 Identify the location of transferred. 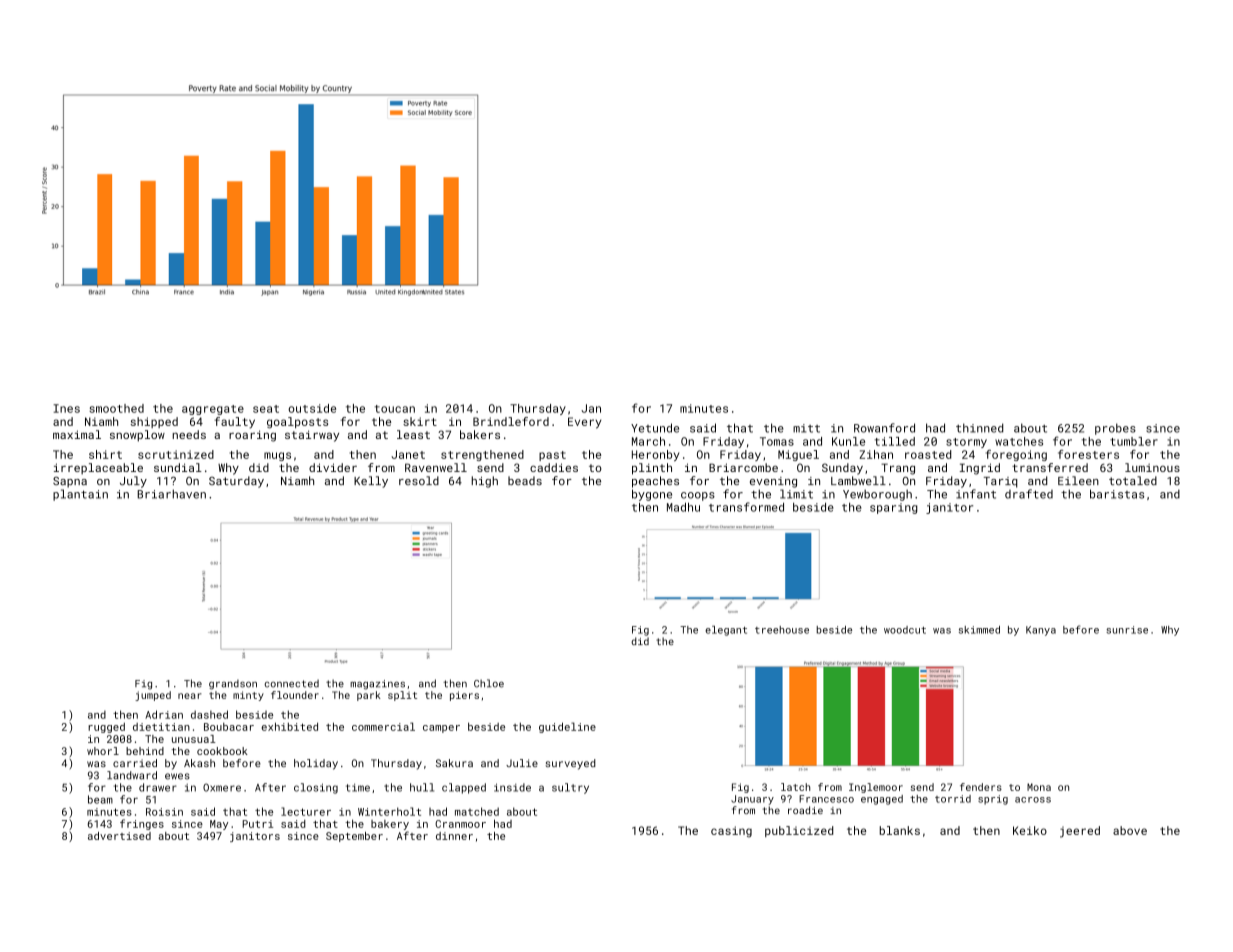
(1050, 467).
